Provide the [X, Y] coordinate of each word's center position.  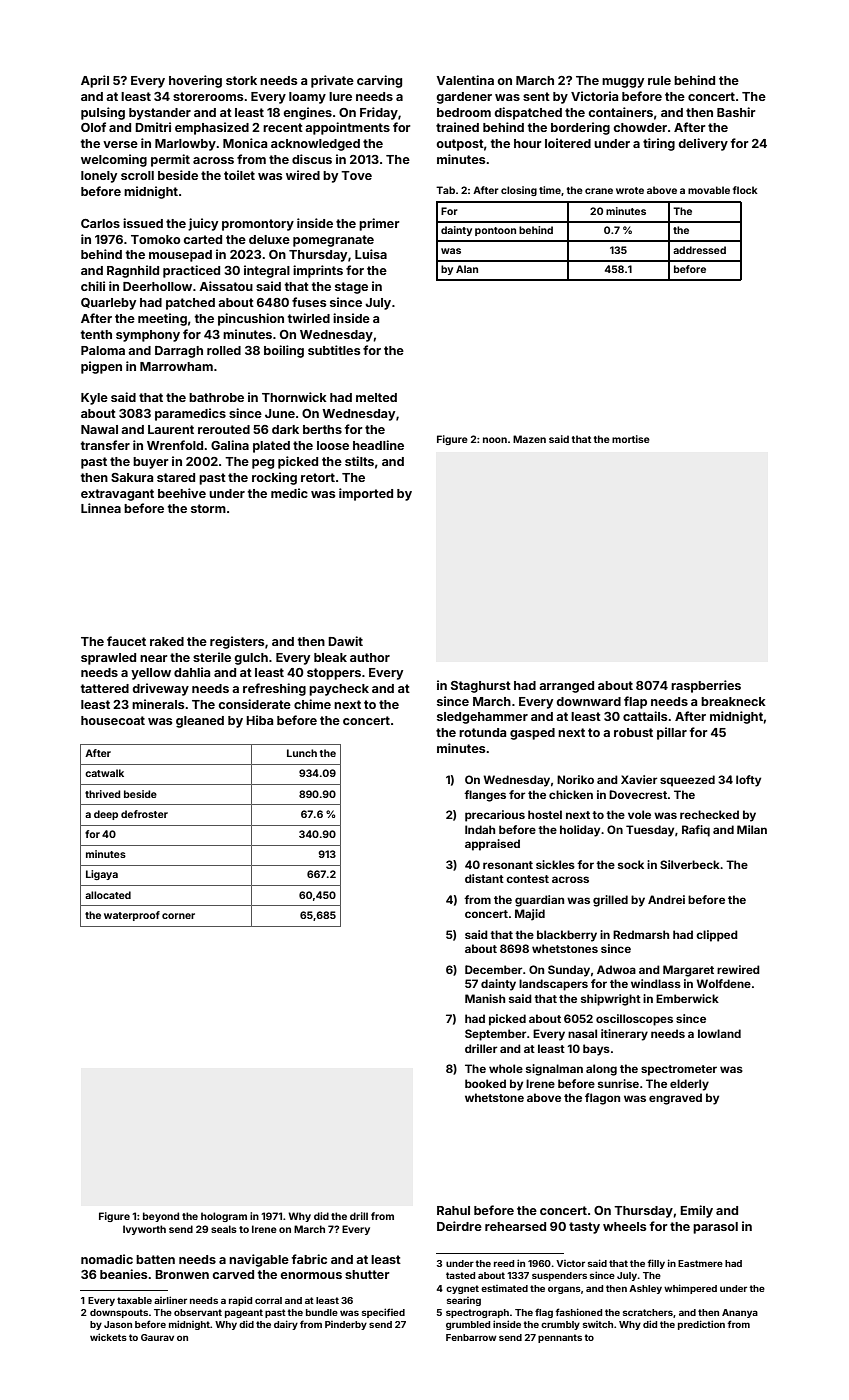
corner [178, 916]
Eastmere [700, 1263]
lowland [719, 1033]
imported [366, 494]
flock [745, 190]
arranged [566, 687]
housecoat [113, 720]
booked [485, 1083]
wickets [108, 1337]
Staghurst [481, 687]
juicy [203, 224]
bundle [322, 1312]
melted [376, 397]
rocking [274, 478]
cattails [645, 716]
